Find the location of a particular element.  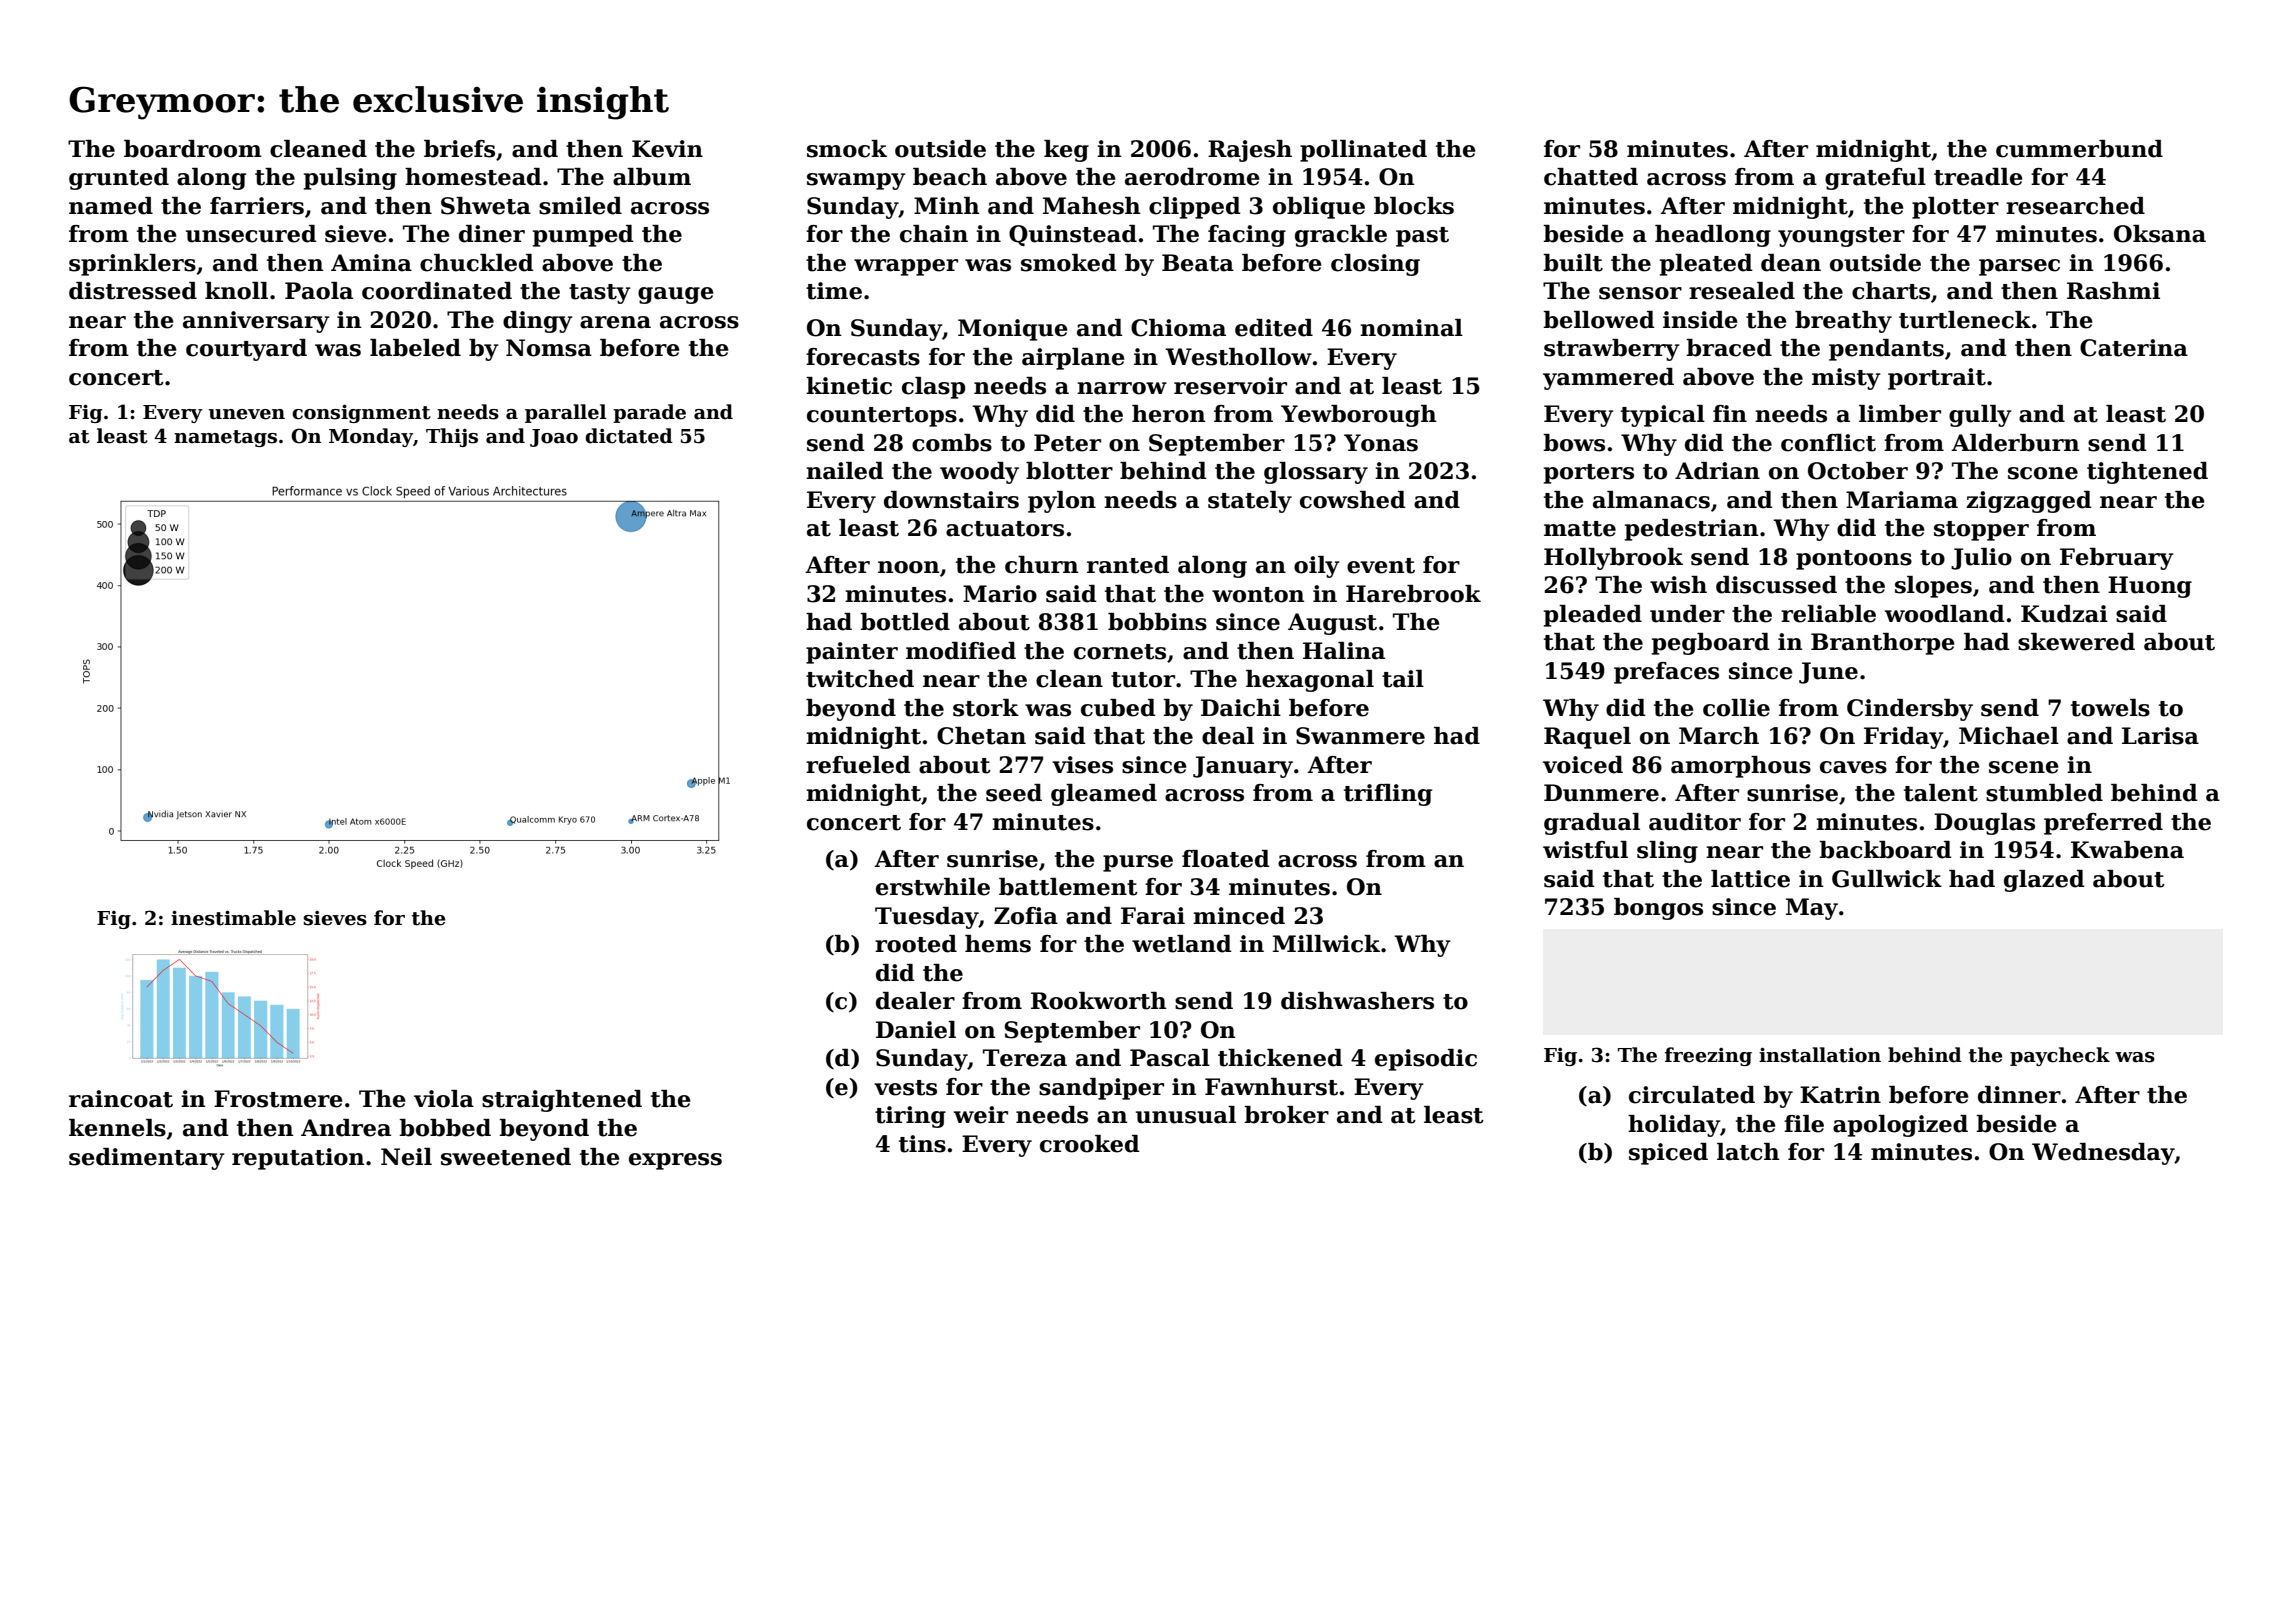

Cindersby is located at coordinates (1910, 710).
